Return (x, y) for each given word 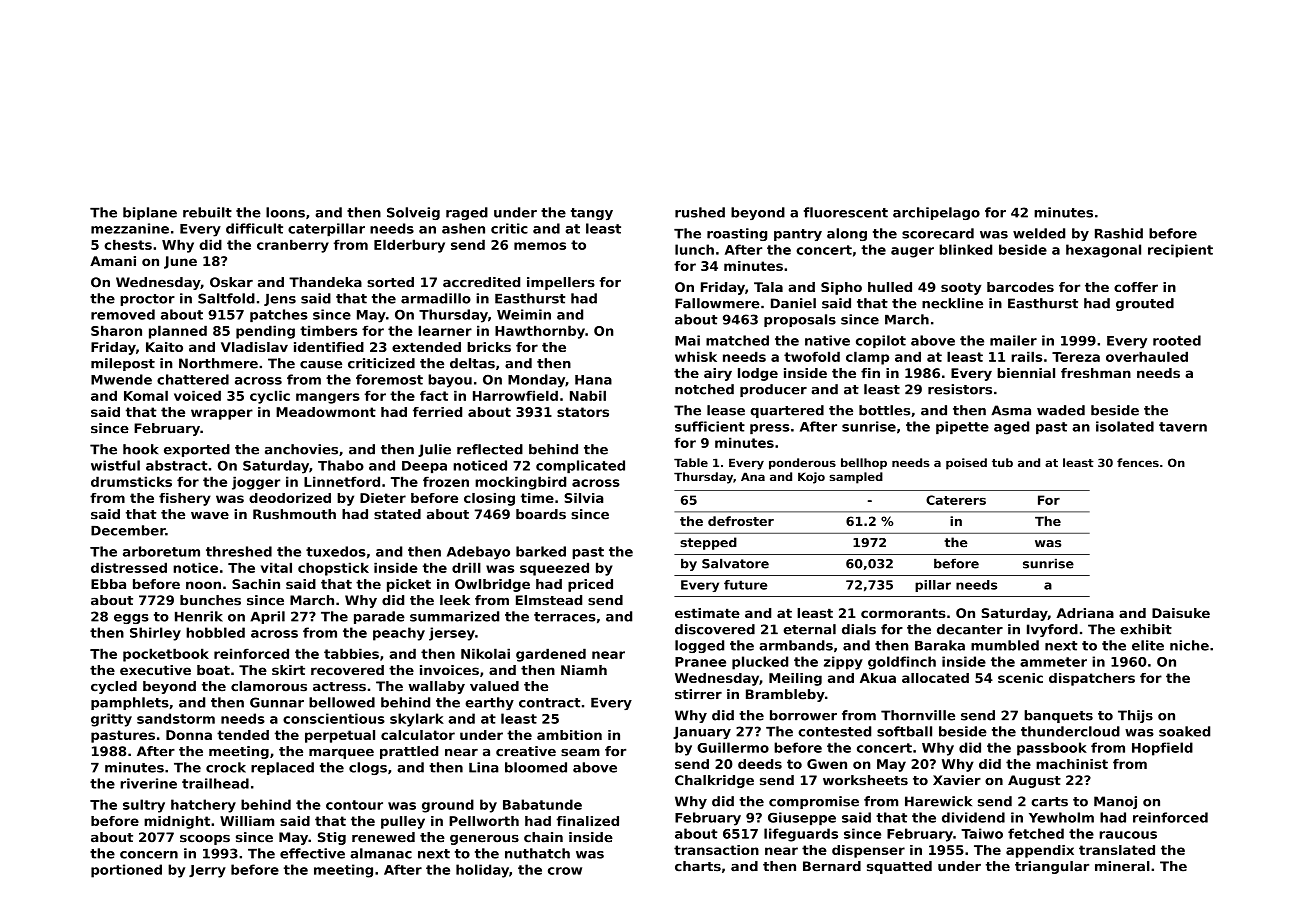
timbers (328, 330)
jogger (256, 483)
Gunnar (277, 702)
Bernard (832, 866)
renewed (383, 837)
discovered (715, 629)
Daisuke (1181, 613)
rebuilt (207, 212)
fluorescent (846, 212)
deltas (472, 363)
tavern (1183, 427)
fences (1138, 462)
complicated (580, 466)
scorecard (938, 233)
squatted (899, 867)
